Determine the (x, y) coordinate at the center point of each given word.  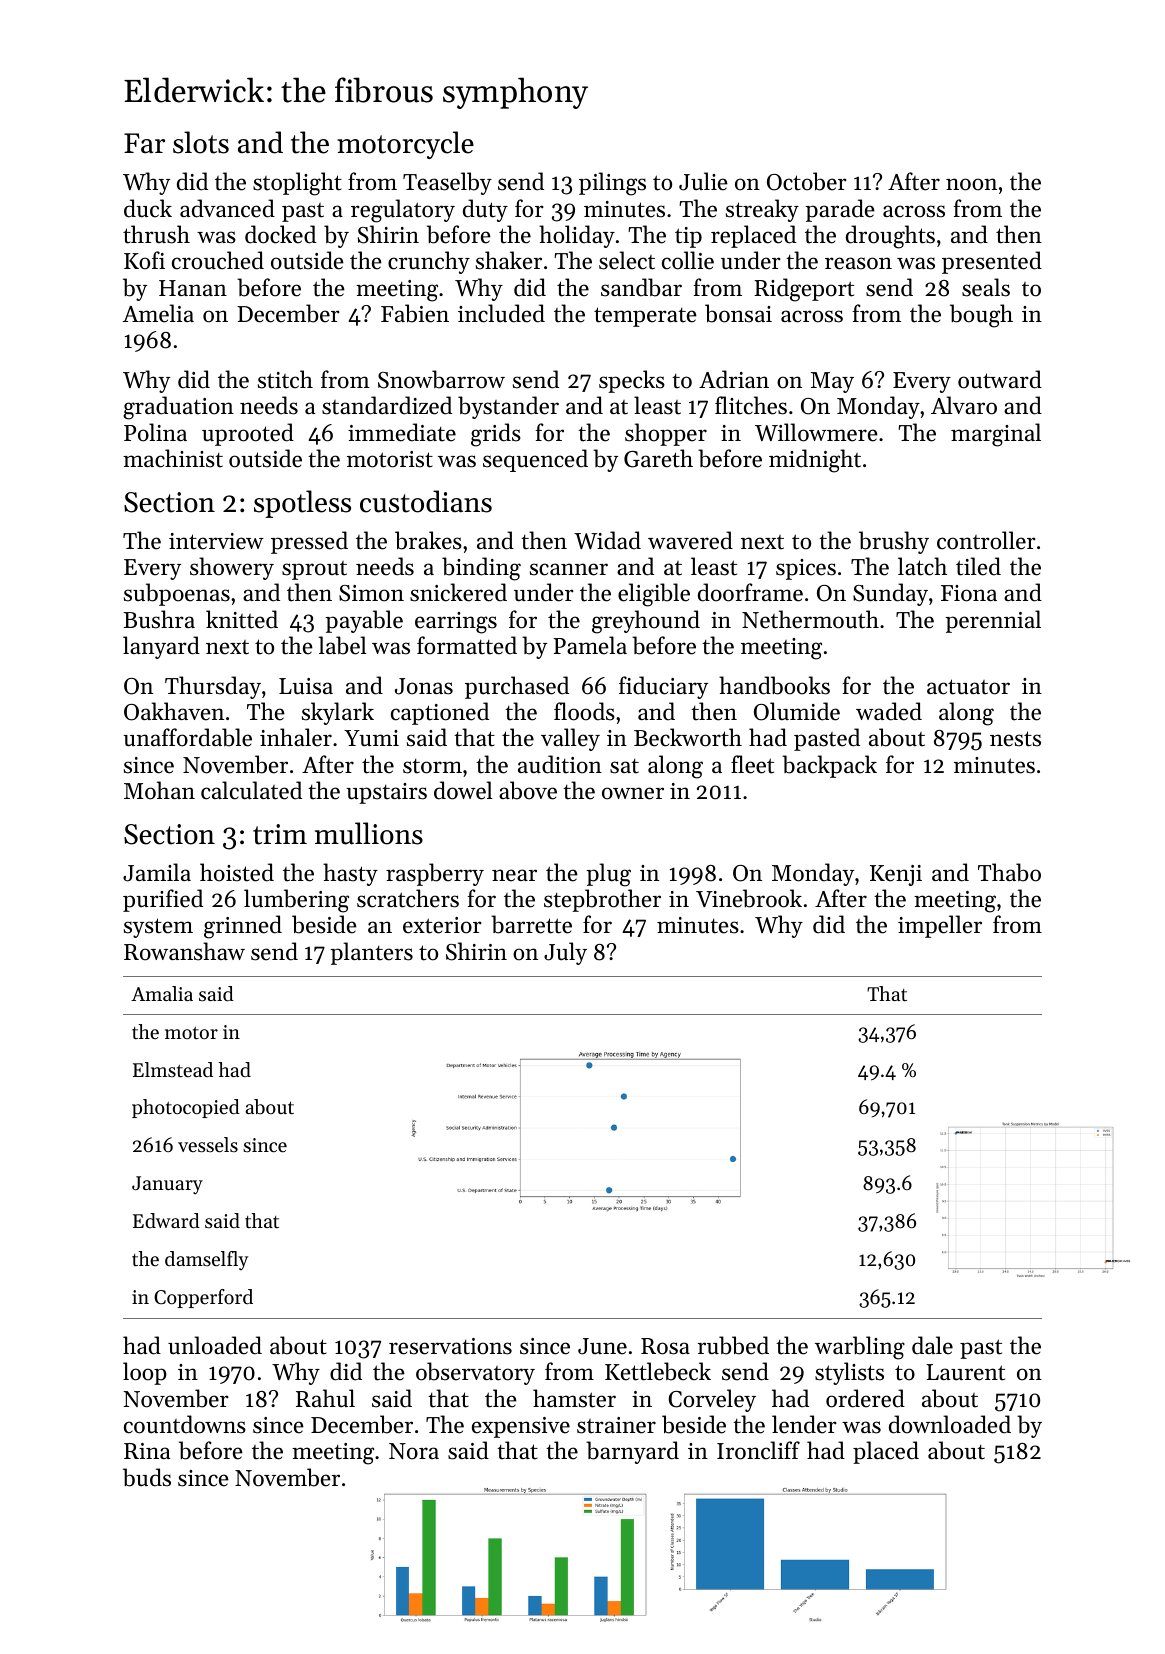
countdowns (185, 1424)
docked (280, 234)
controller (986, 540)
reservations (450, 1346)
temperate (645, 317)
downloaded (950, 1424)
